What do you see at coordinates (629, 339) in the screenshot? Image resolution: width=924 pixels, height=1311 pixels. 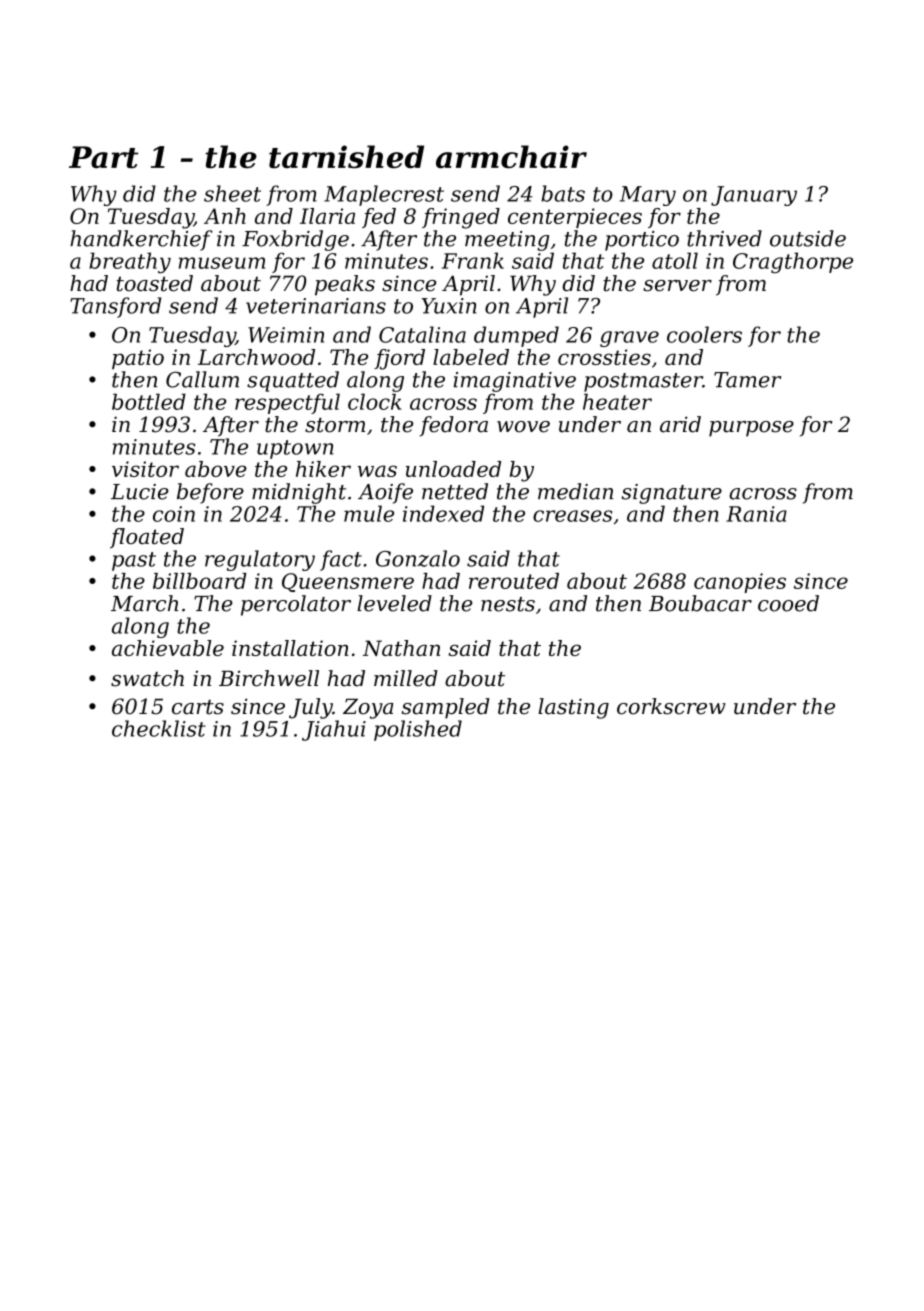 I see `grave` at bounding box center [629, 339].
